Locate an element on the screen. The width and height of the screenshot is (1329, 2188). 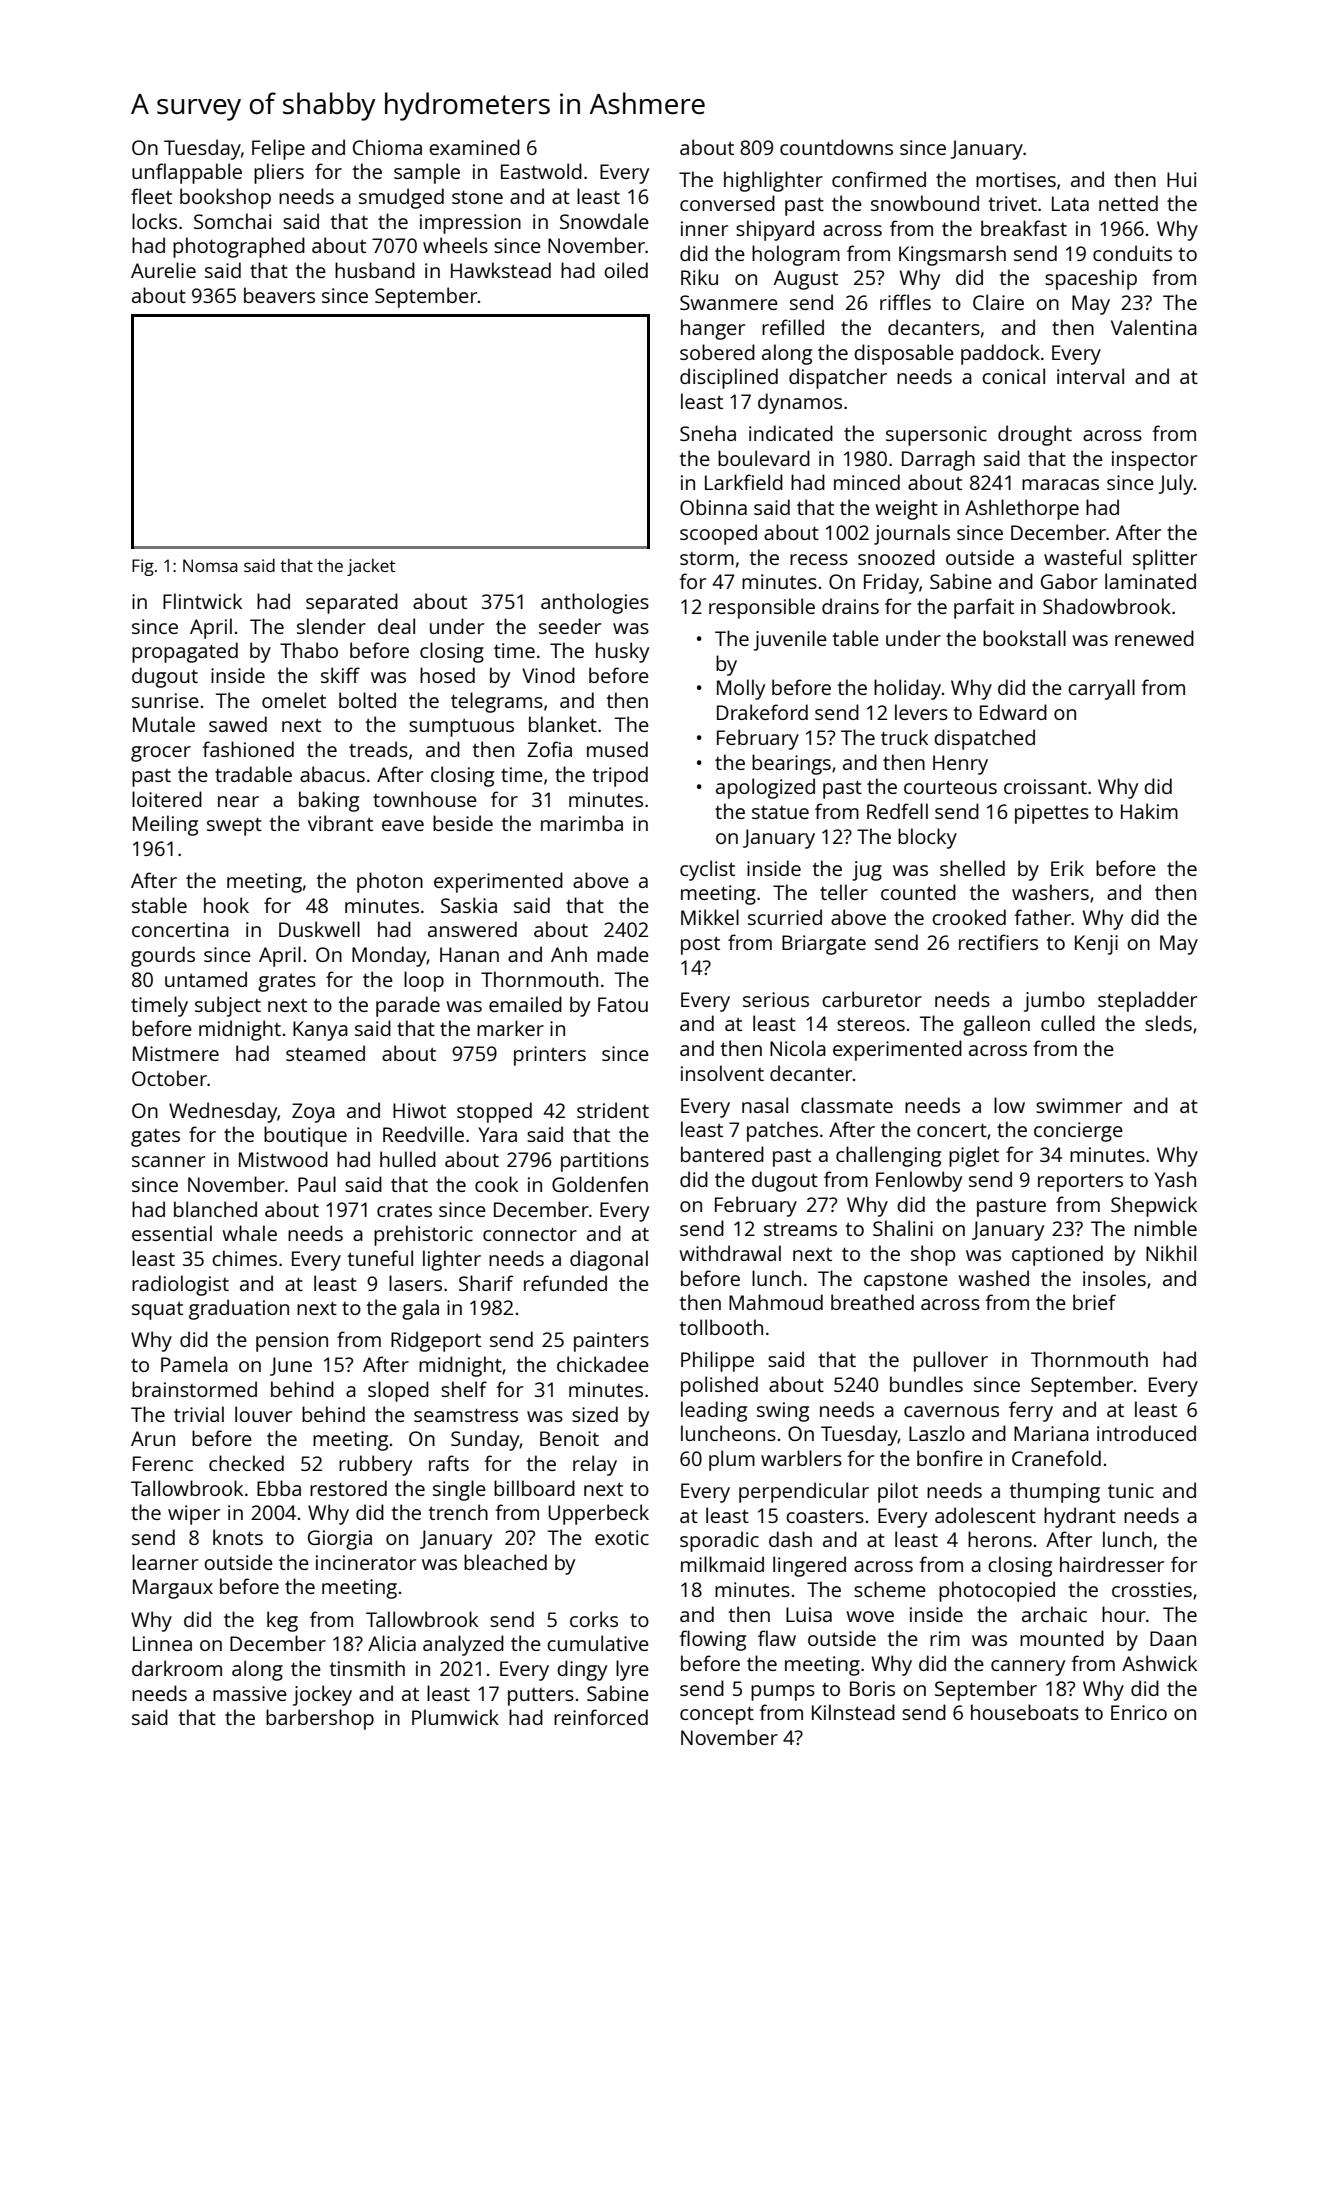
incinerator is located at coordinates (366, 1562).
